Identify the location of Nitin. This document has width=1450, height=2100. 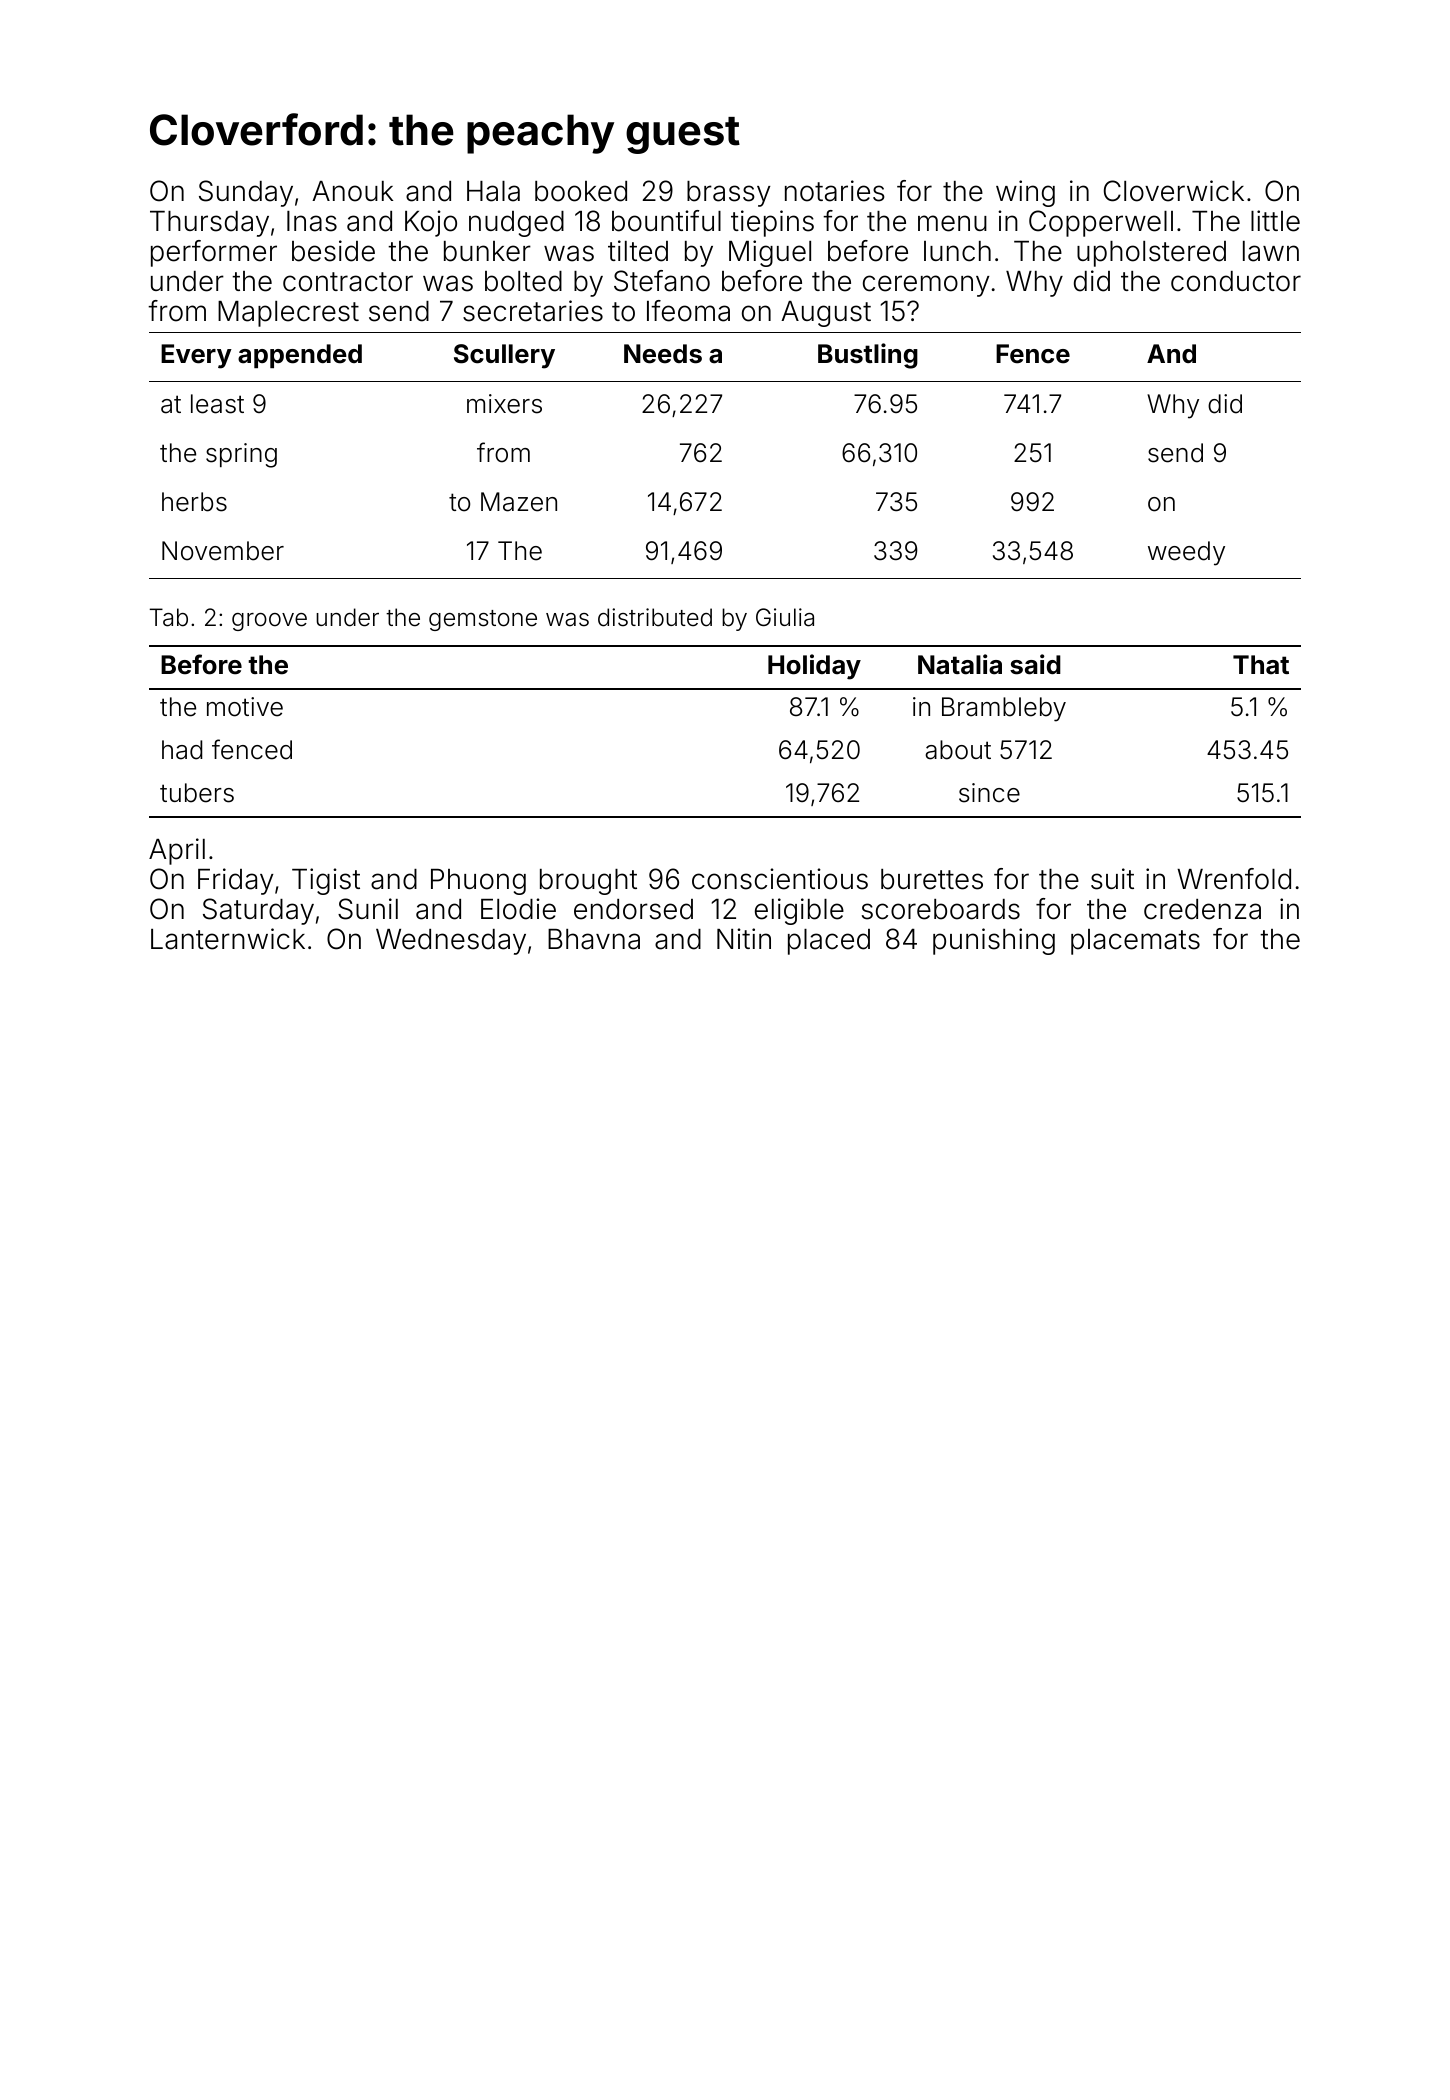
(744, 938).
